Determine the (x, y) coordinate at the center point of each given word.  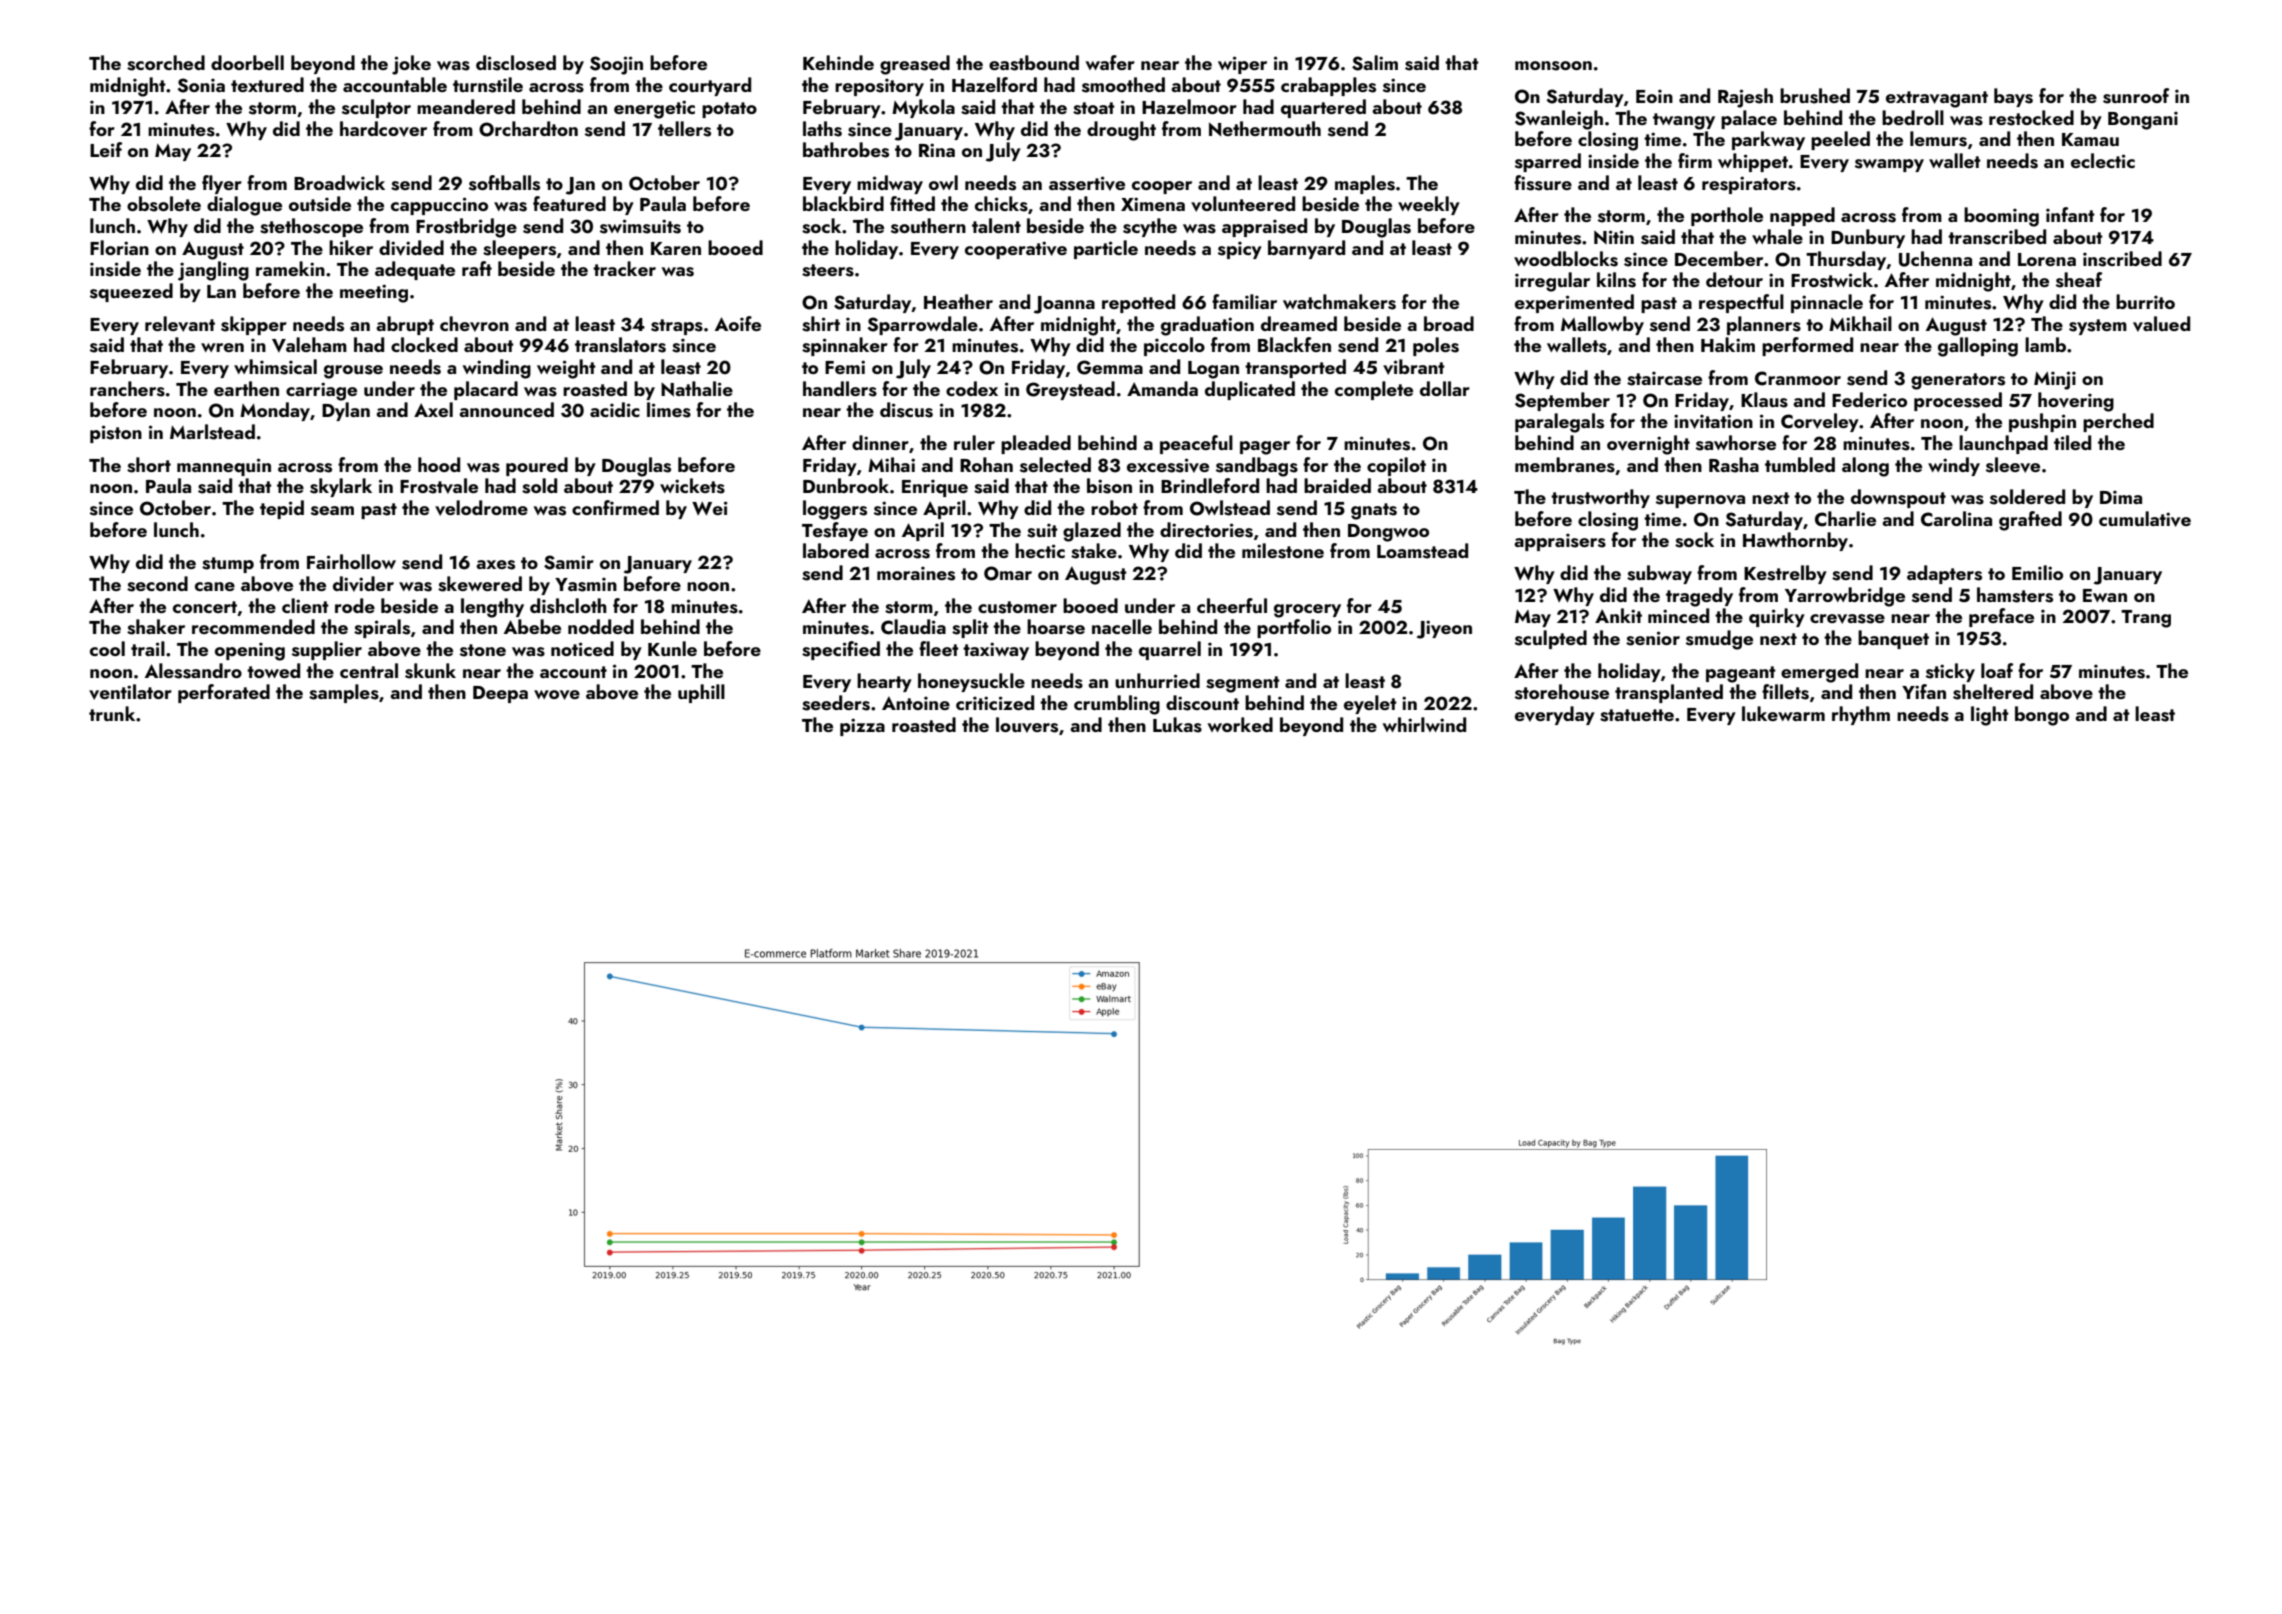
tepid (282, 509)
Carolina (1956, 519)
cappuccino (439, 206)
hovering (2076, 402)
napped (1802, 216)
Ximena (1153, 204)
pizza (862, 727)
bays (2013, 97)
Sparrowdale (923, 325)
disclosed (516, 63)
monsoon (1553, 66)
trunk (112, 713)
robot (1114, 507)
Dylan (346, 411)
